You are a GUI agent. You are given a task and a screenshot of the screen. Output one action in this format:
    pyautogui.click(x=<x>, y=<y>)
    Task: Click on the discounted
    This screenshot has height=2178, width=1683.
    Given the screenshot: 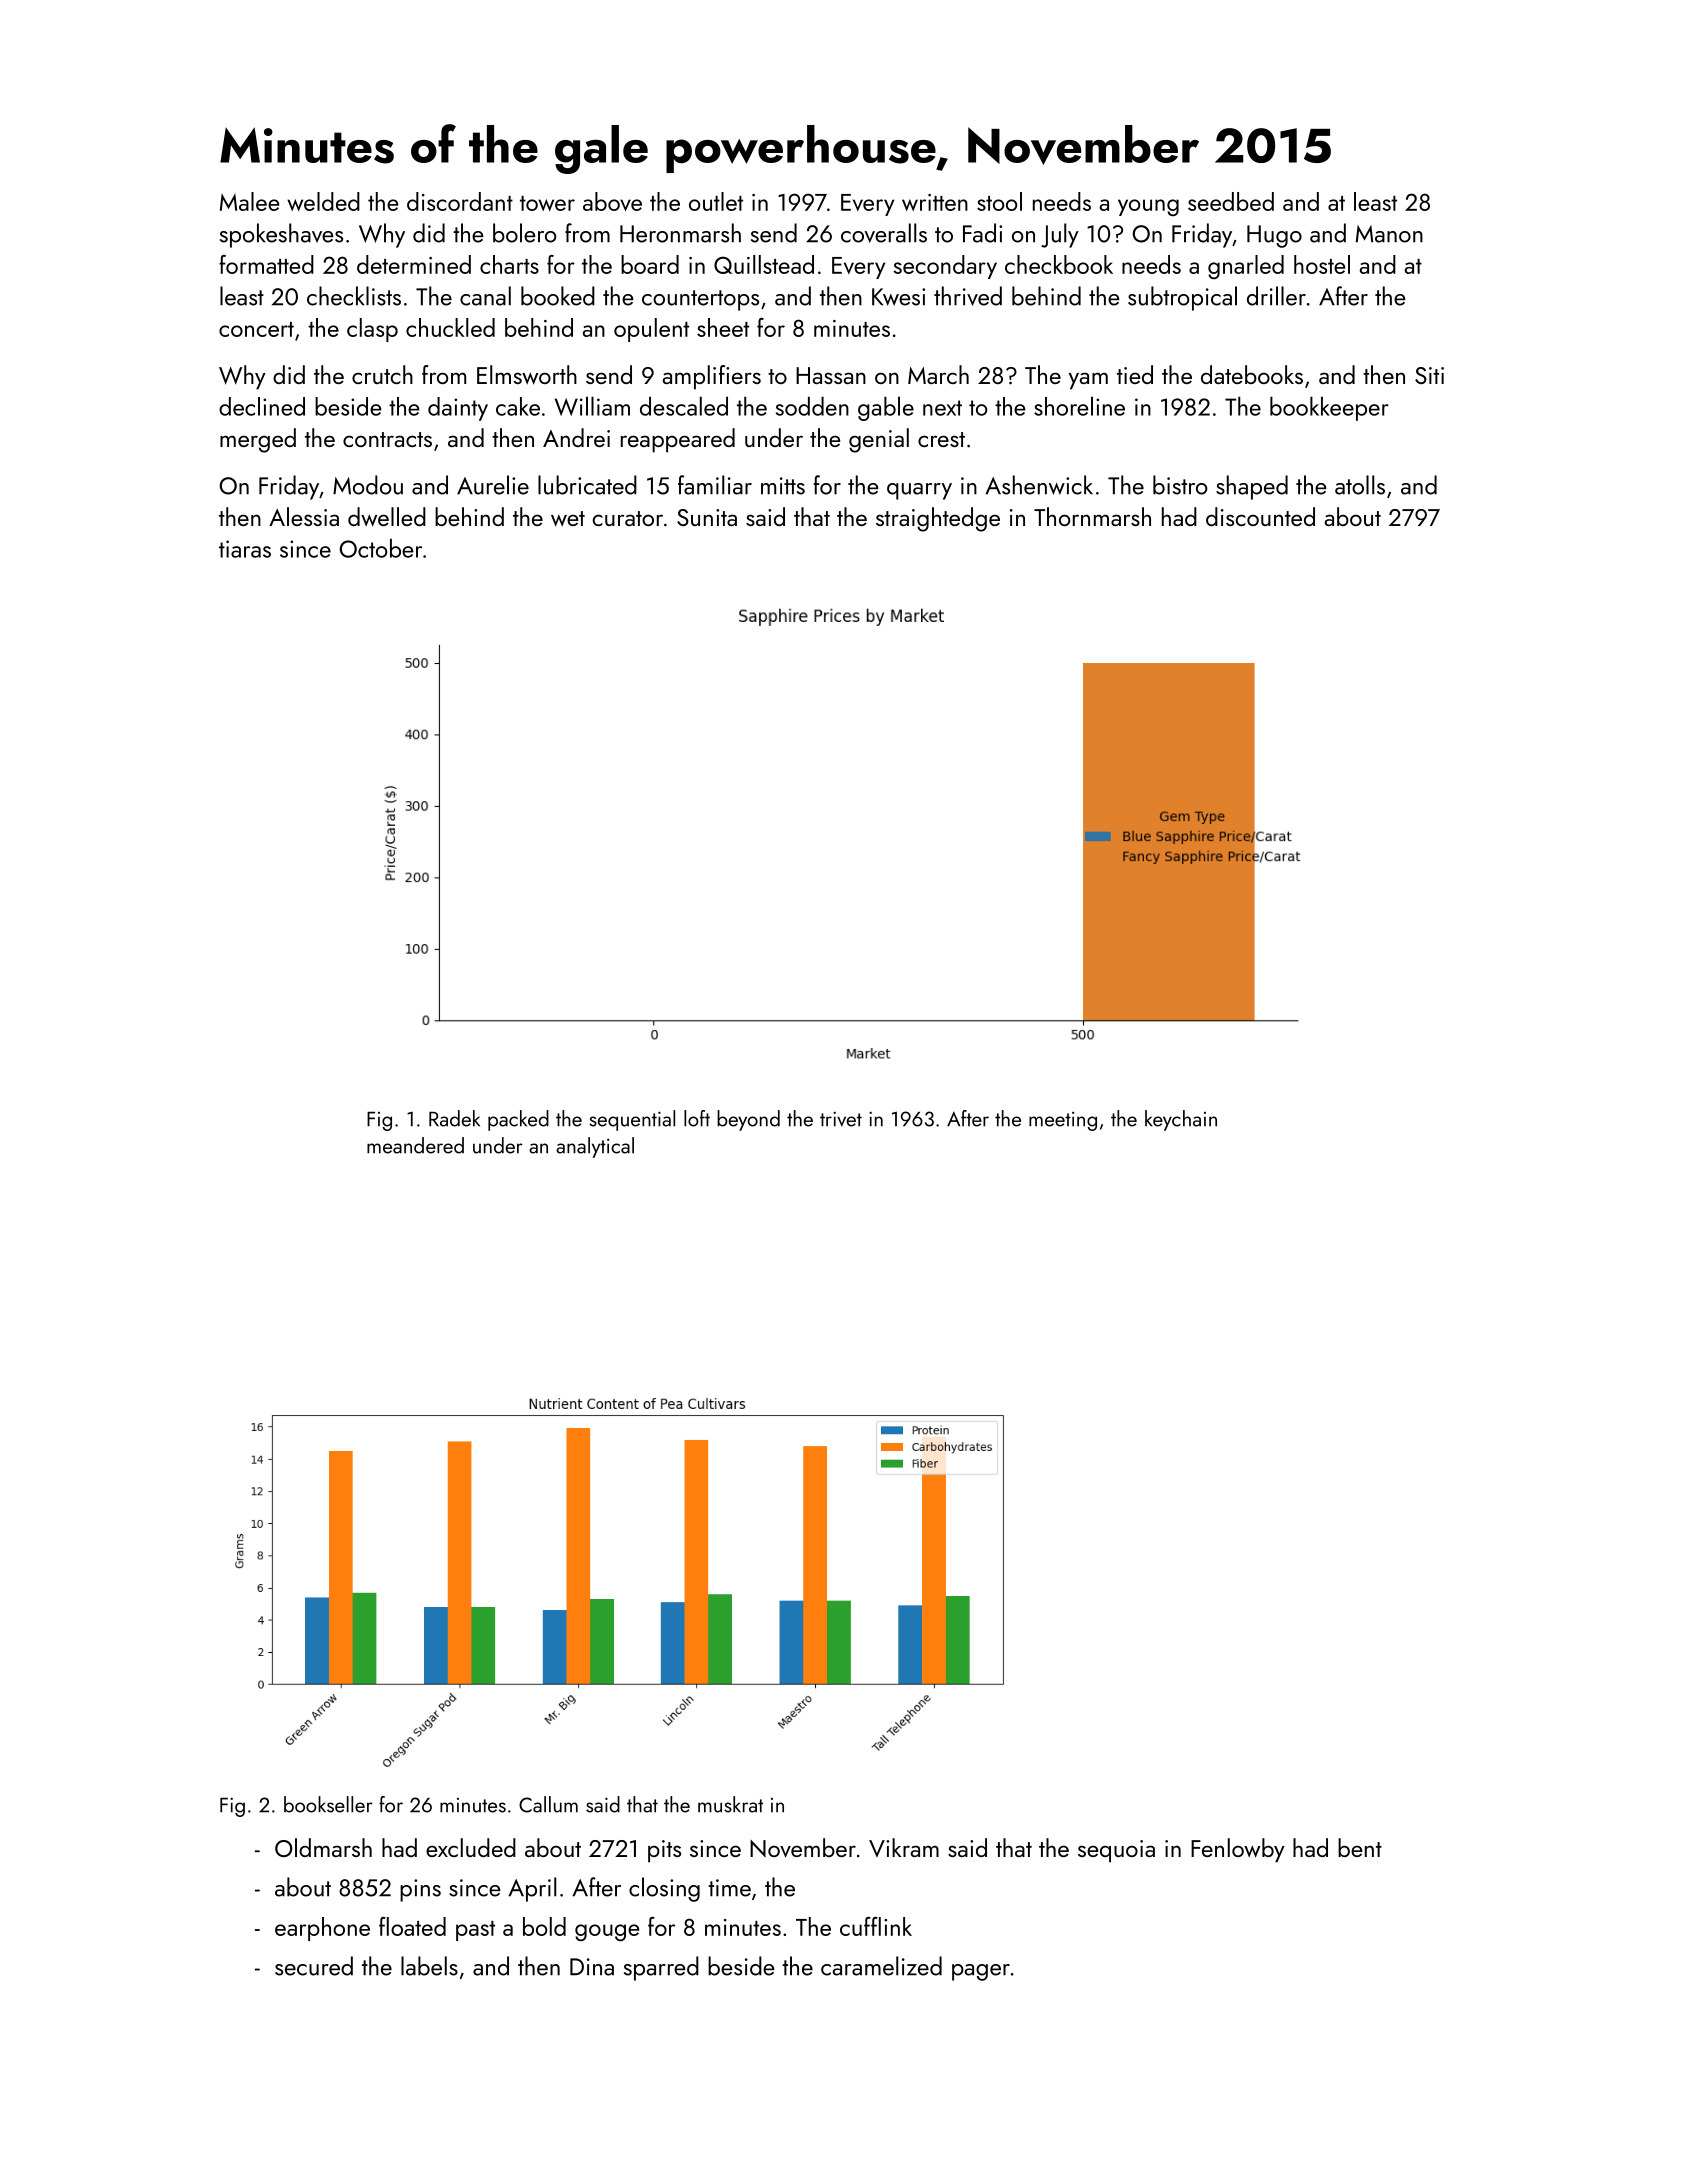 What is the action you would take?
    pyautogui.click(x=1260, y=516)
